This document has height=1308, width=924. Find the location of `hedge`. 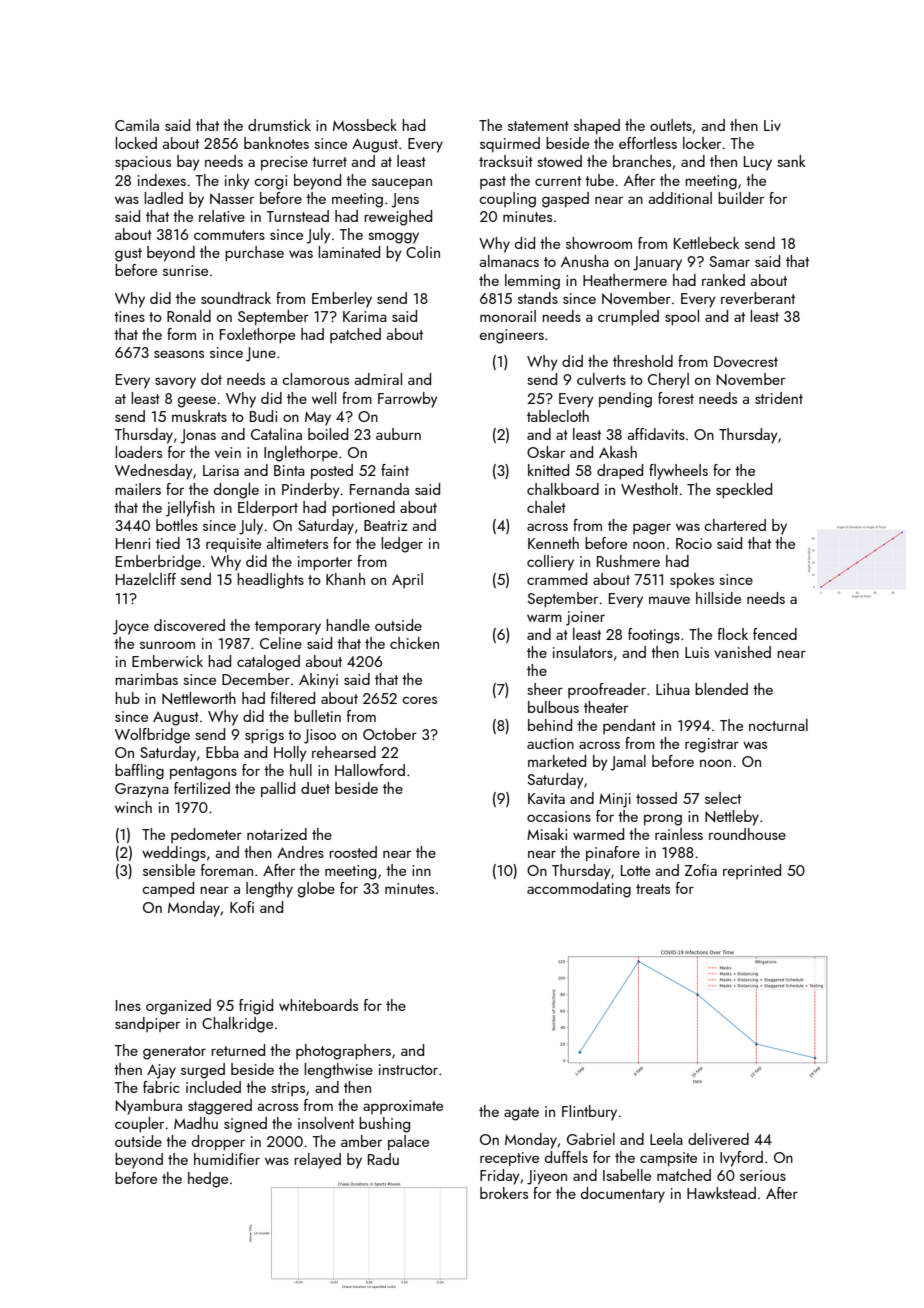

hedge is located at coordinates (208, 1180).
